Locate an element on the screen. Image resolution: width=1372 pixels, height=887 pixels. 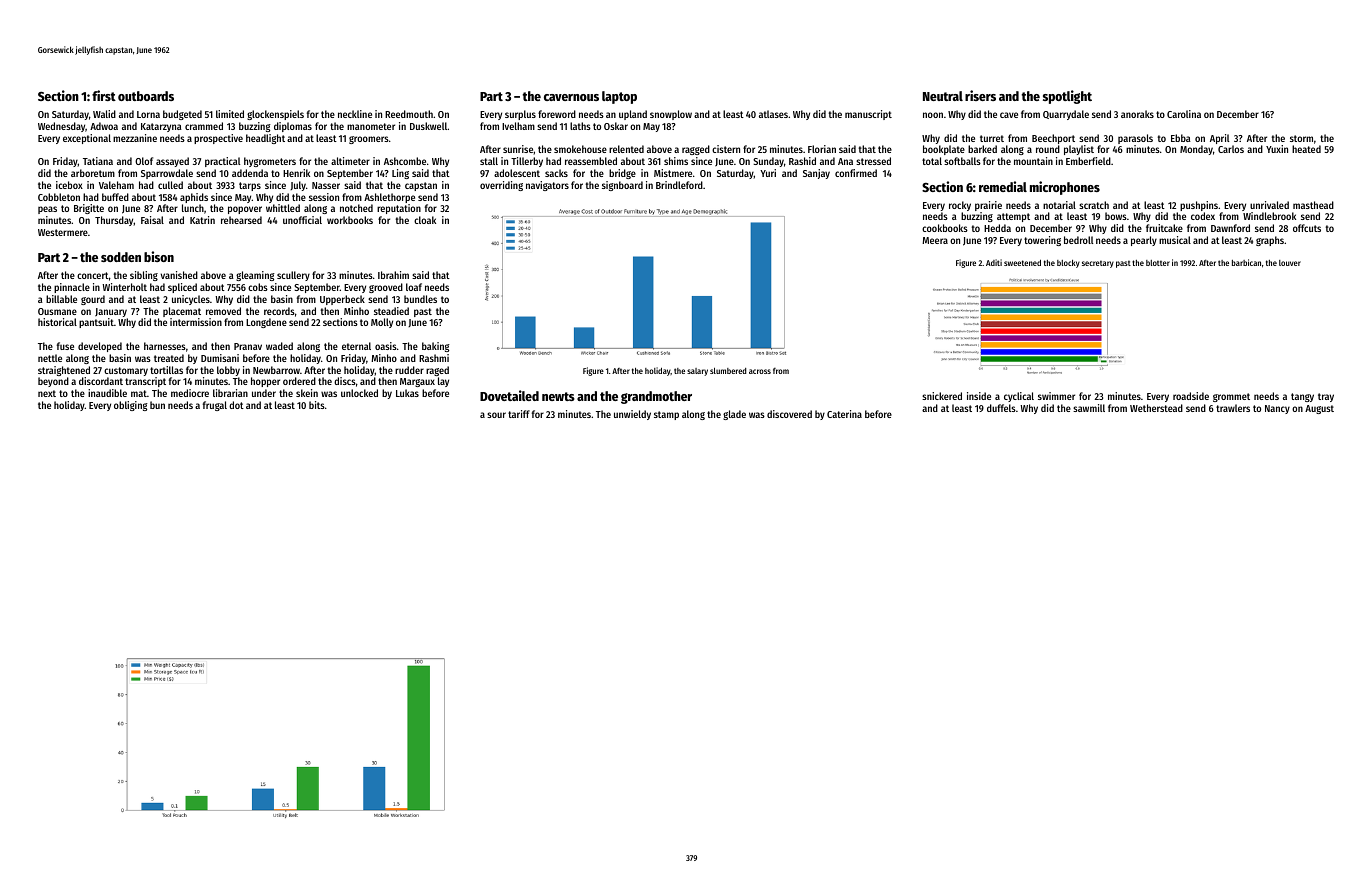
across is located at coordinates (760, 371).
